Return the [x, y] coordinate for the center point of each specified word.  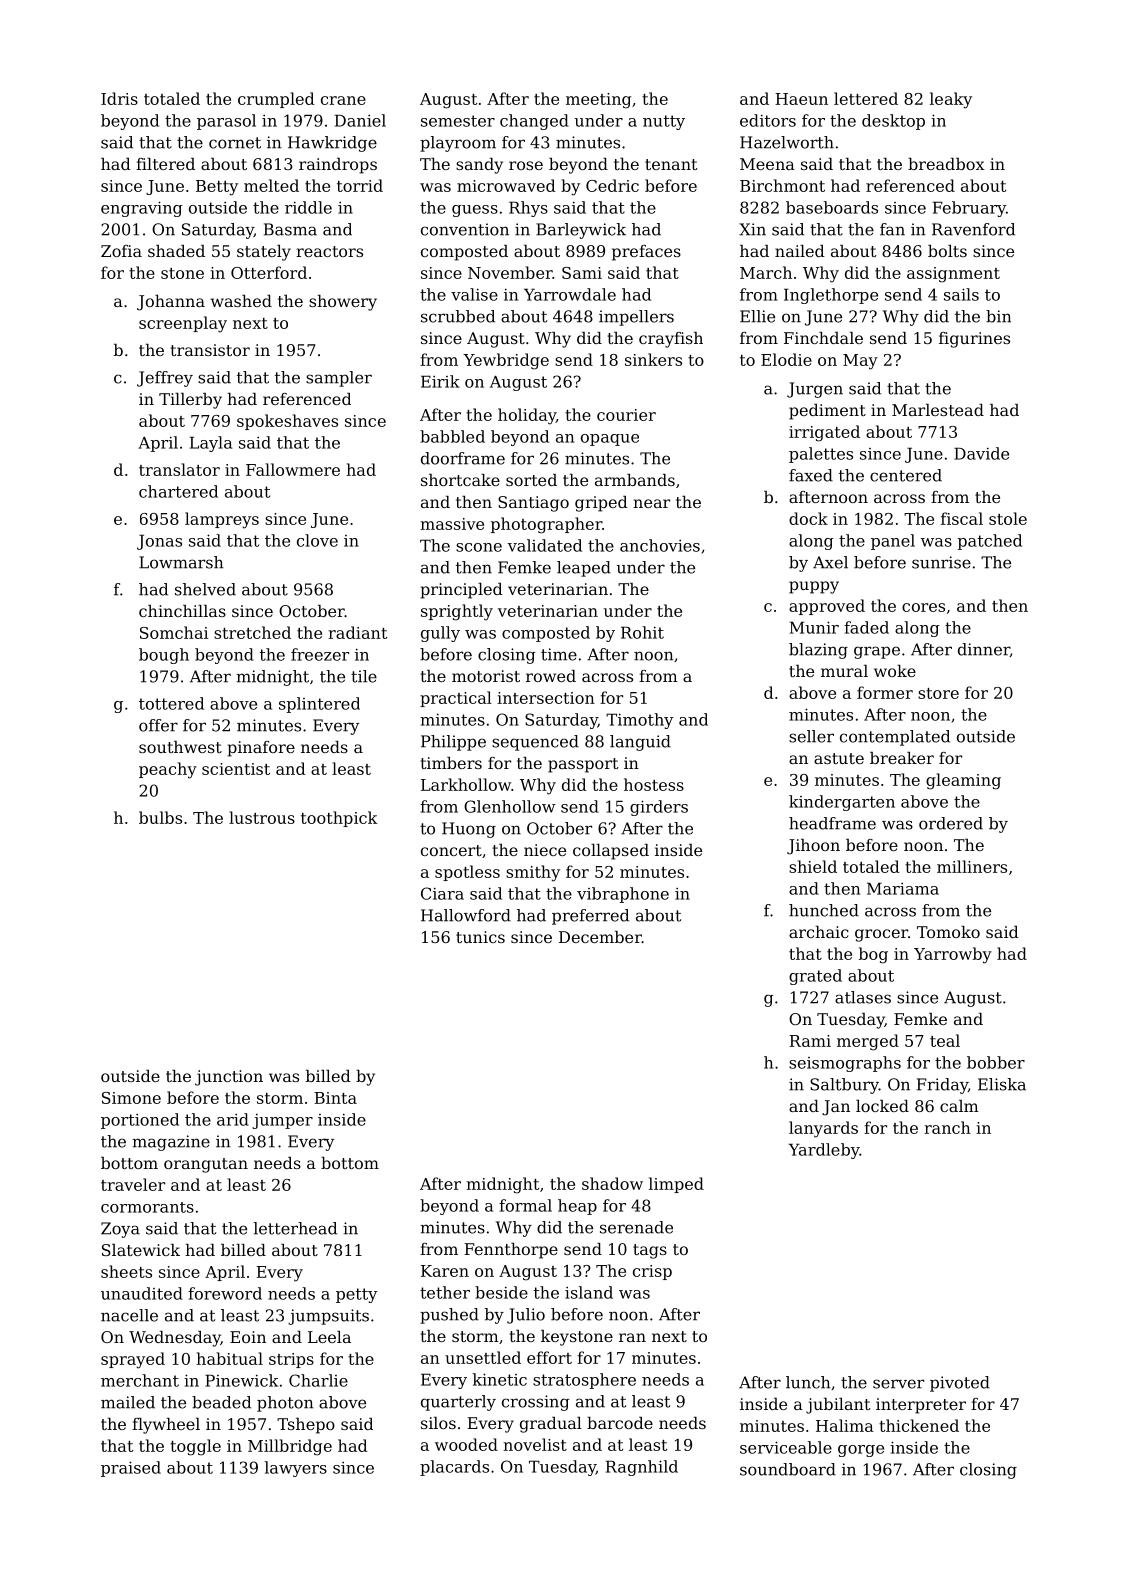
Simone [131, 1098]
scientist [236, 769]
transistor [210, 350]
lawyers [296, 1469]
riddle [308, 207]
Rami [810, 1041]
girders [659, 808]
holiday [527, 416]
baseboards [832, 207]
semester [458, 121]
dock [808, 518]
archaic [819, 932]
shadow [612, 1183]
